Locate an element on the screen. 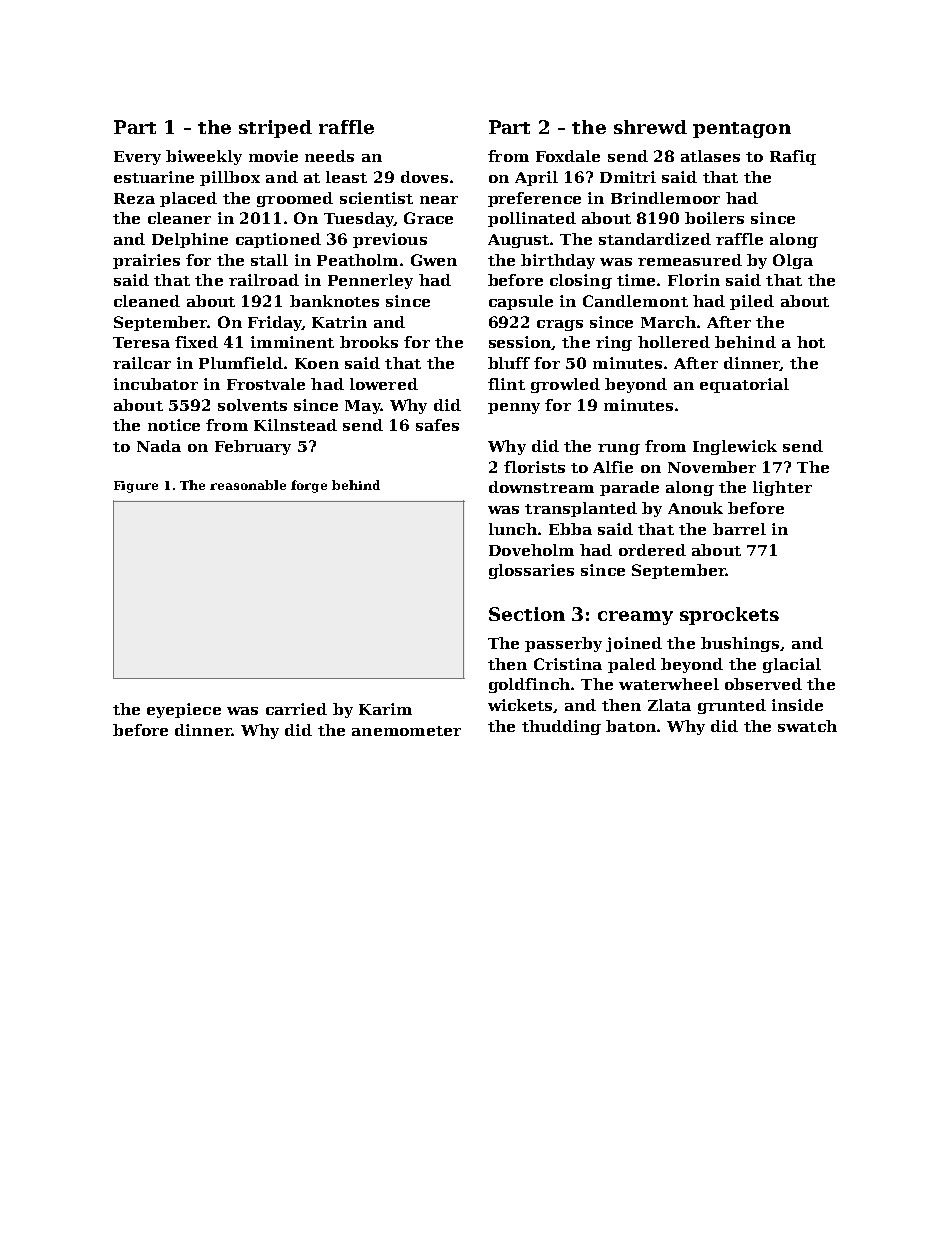 This screenshot has height=1233, width=952. carried is located at coordinates (296, 709).
